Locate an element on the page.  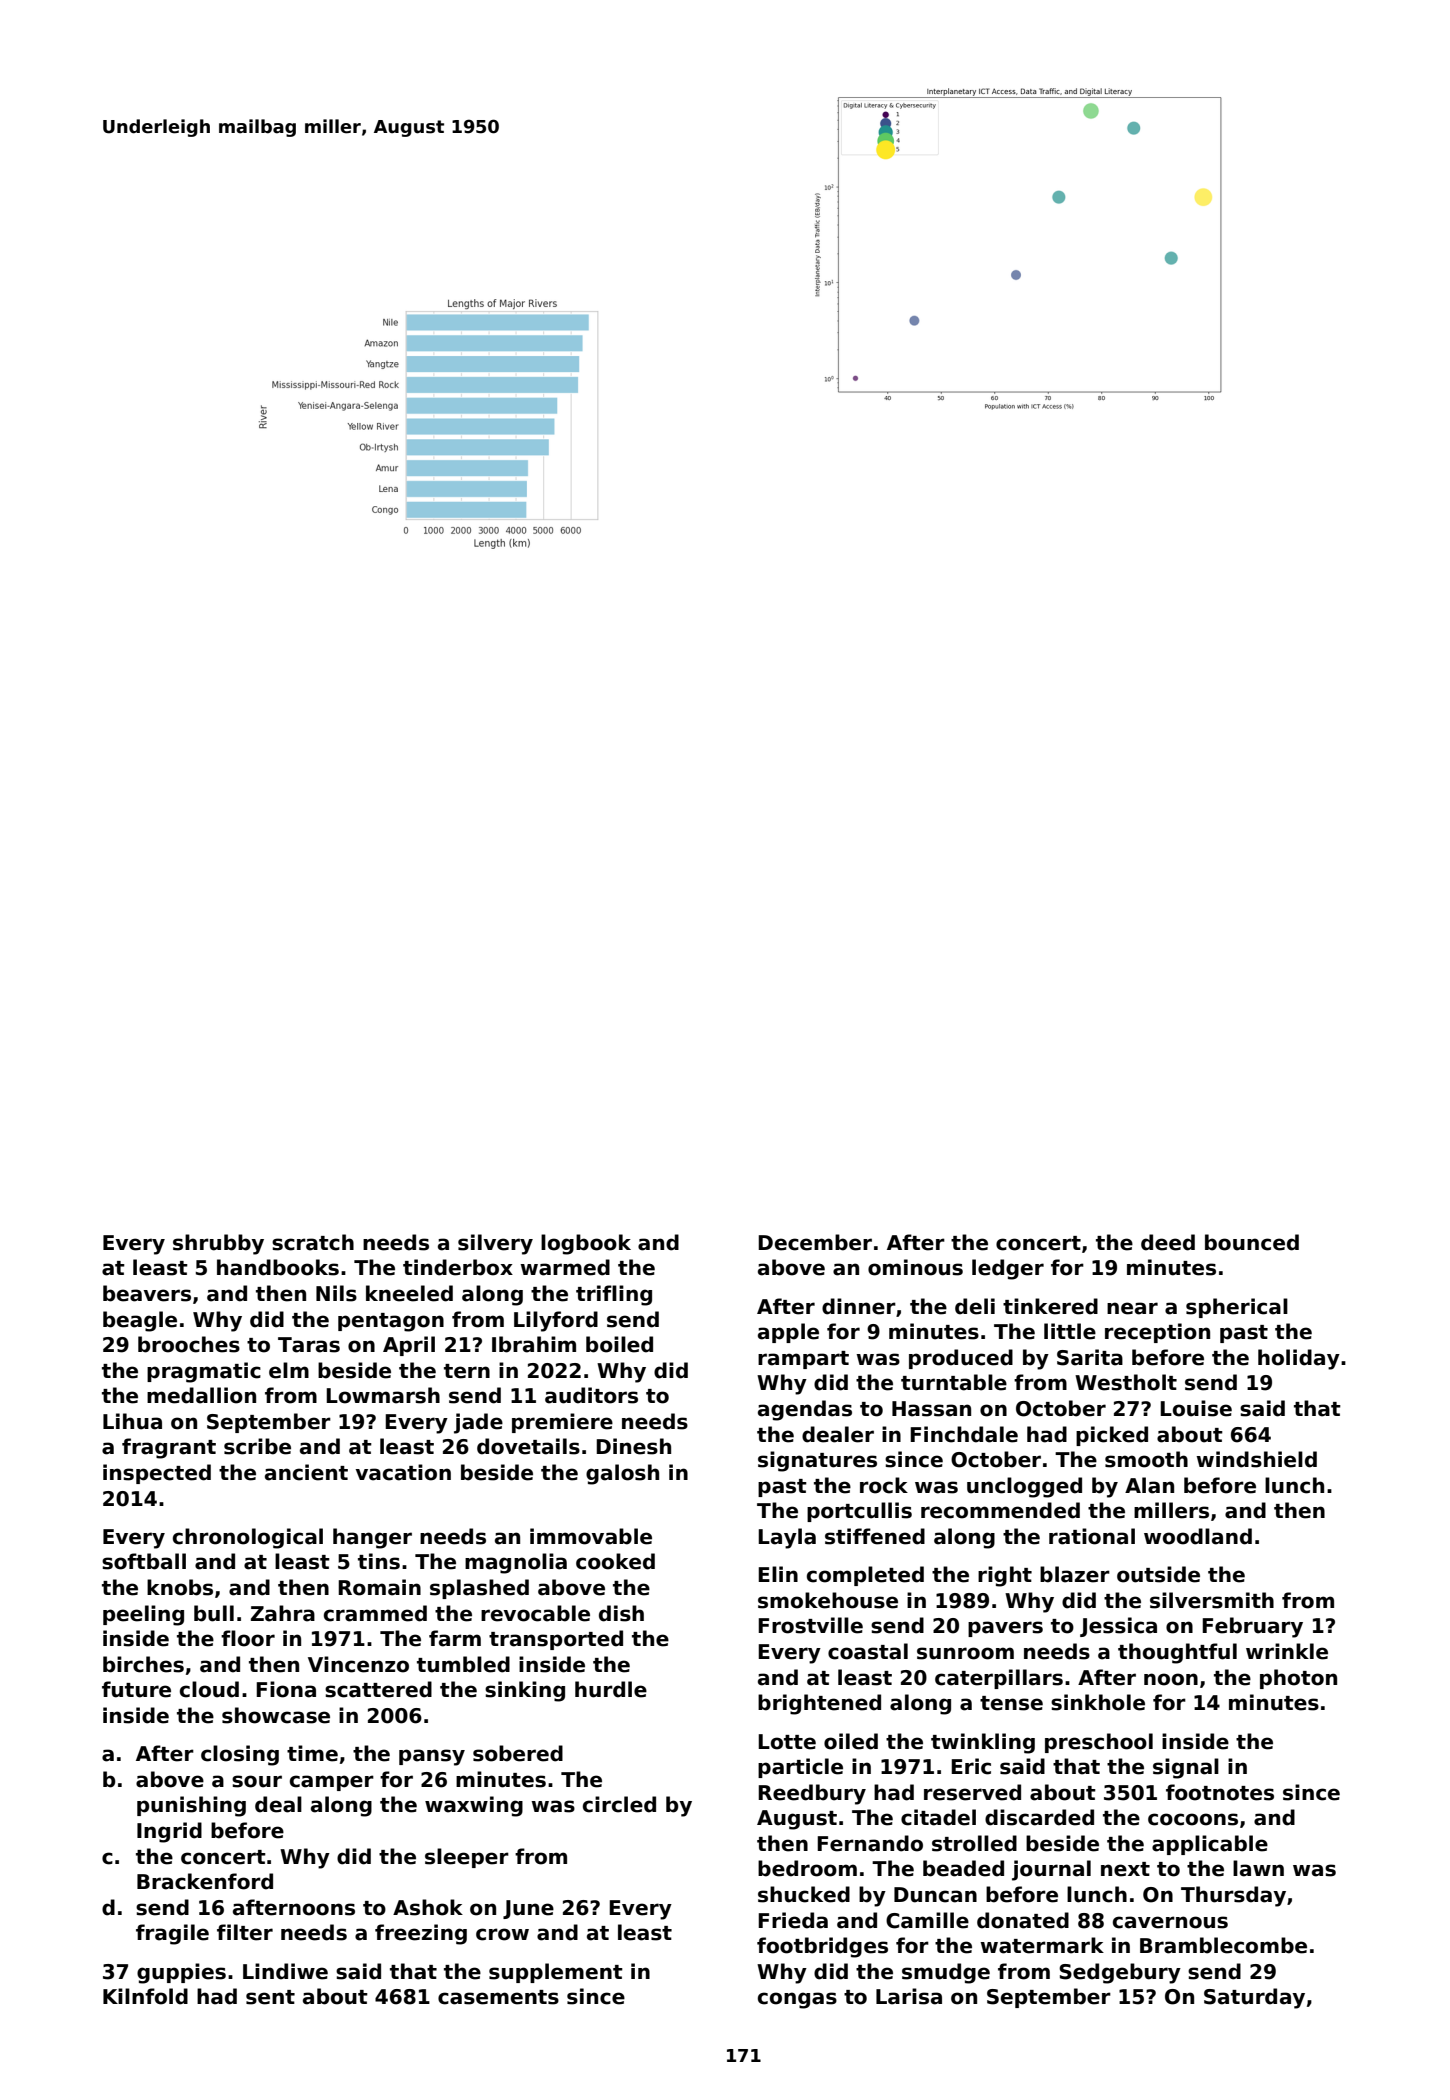
wrinkle is located at coordinates (1287, 1651).
